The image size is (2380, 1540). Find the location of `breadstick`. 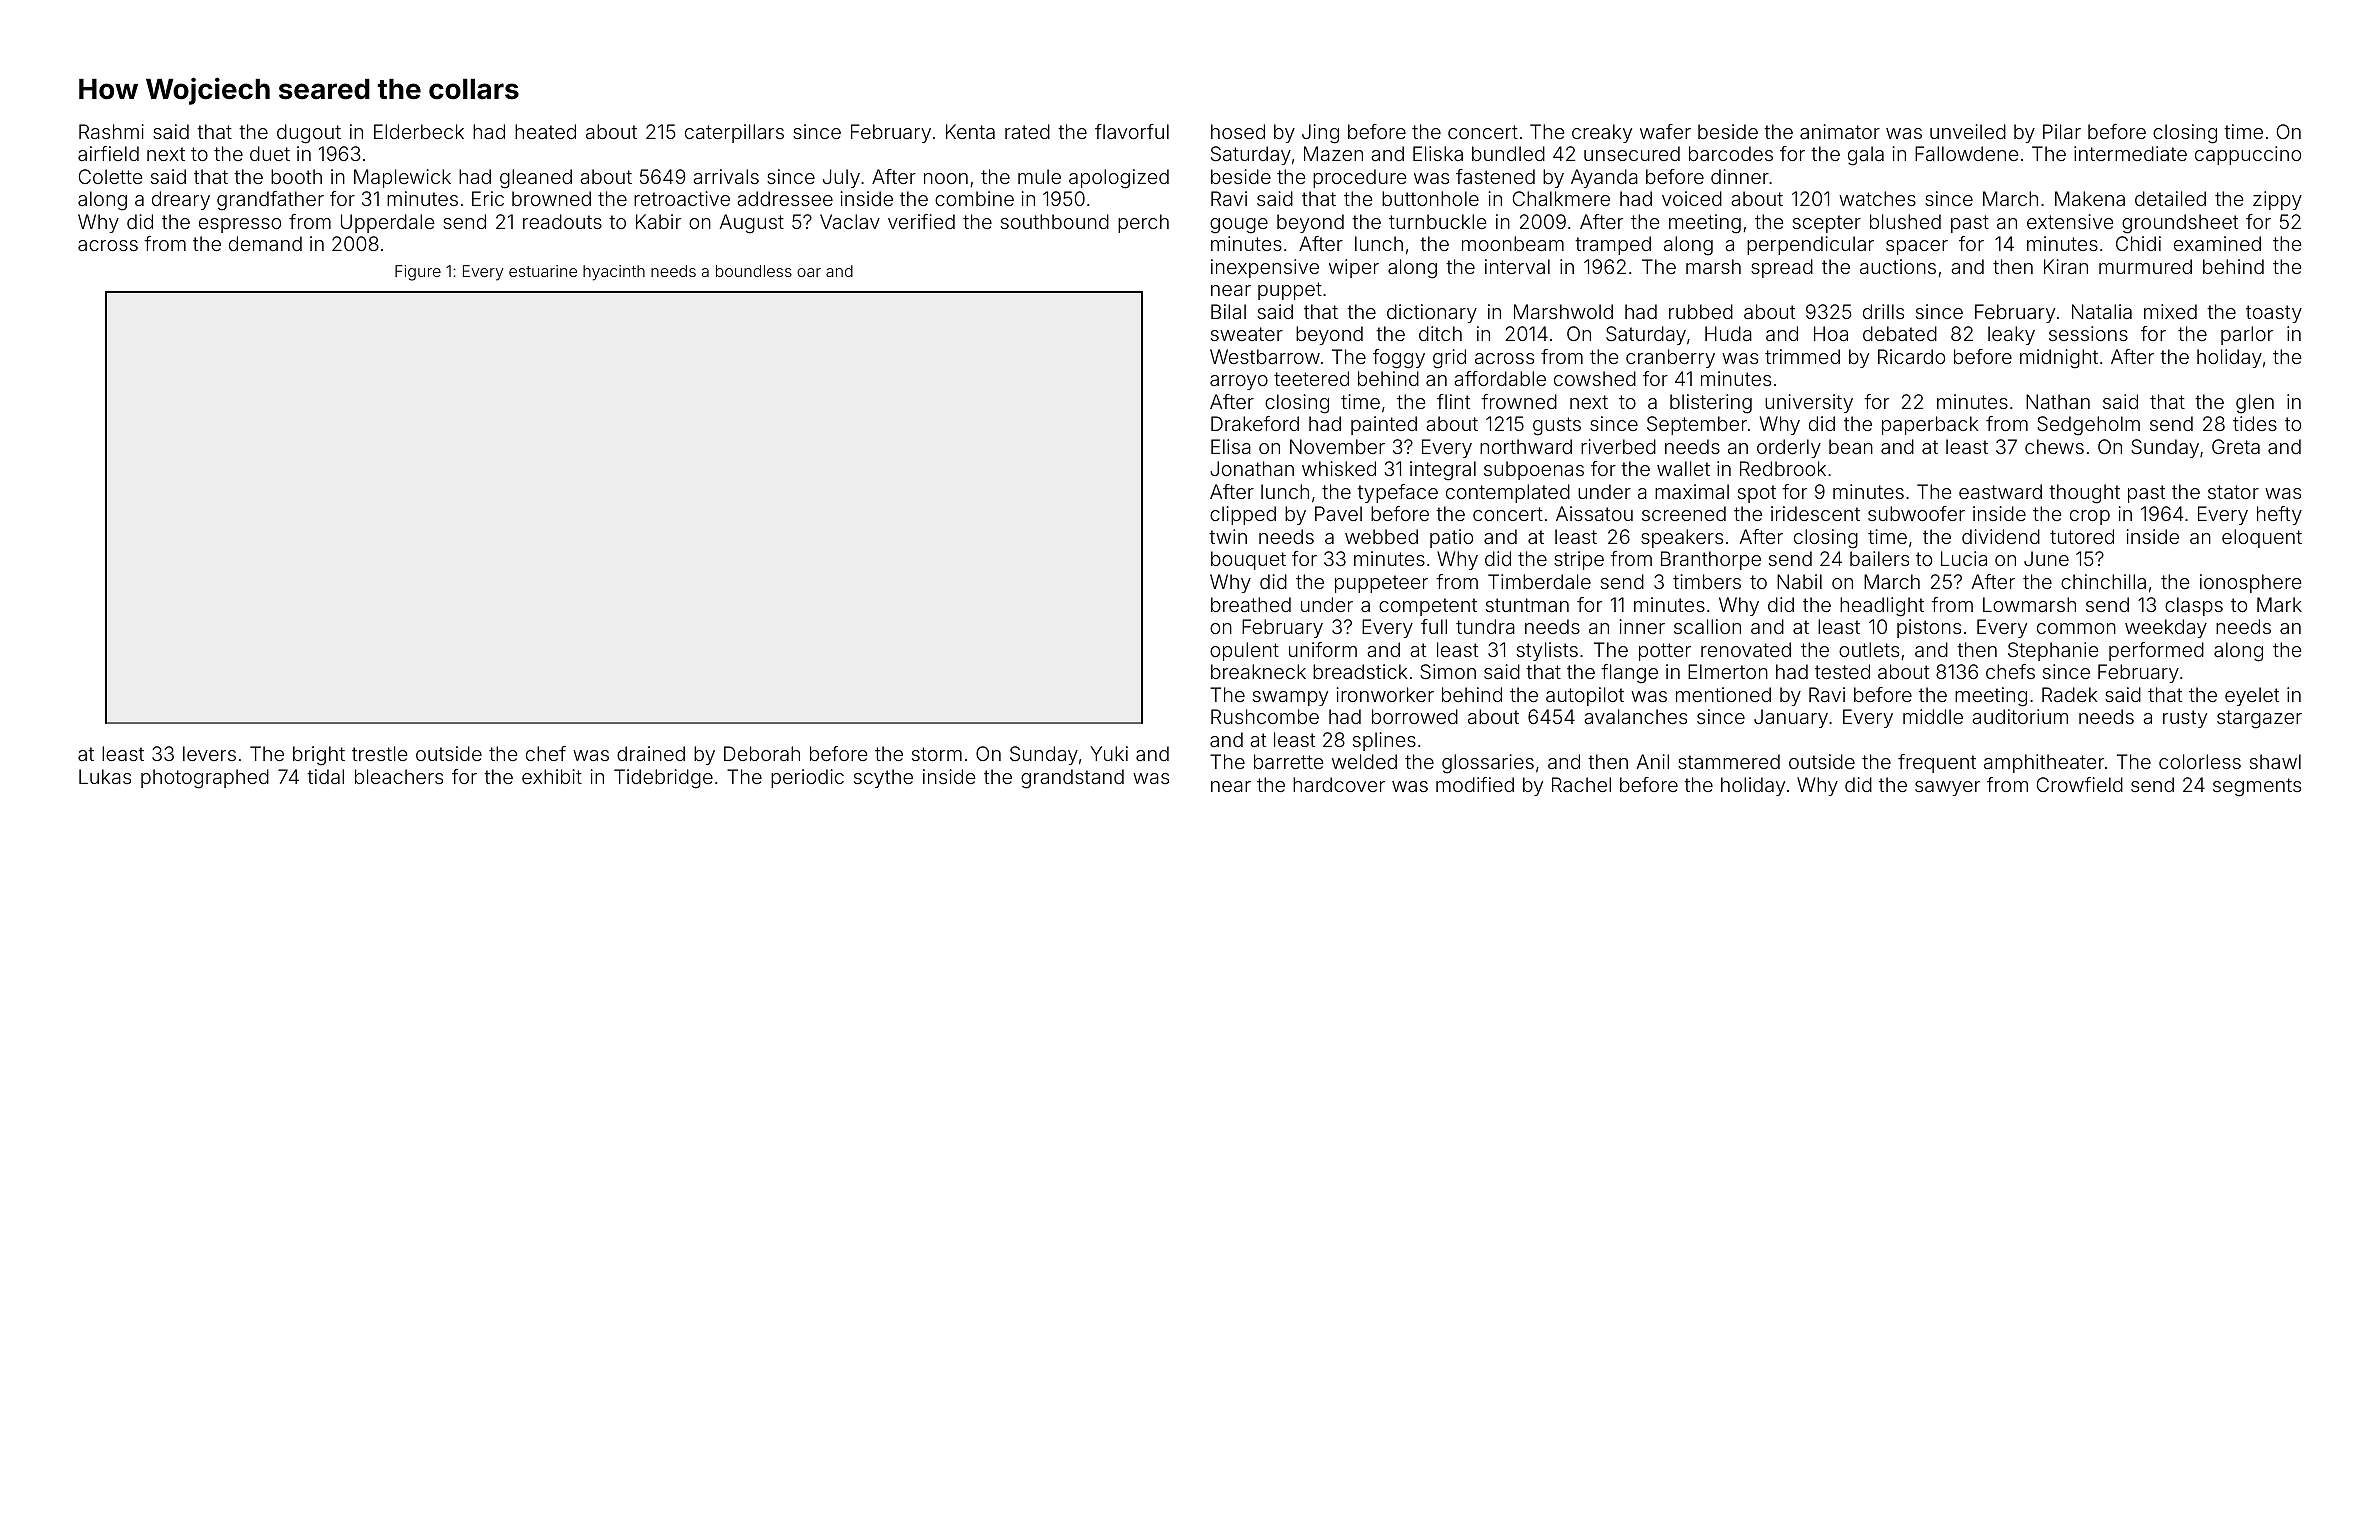

breadstick is located at coordinates (1360, 671).
